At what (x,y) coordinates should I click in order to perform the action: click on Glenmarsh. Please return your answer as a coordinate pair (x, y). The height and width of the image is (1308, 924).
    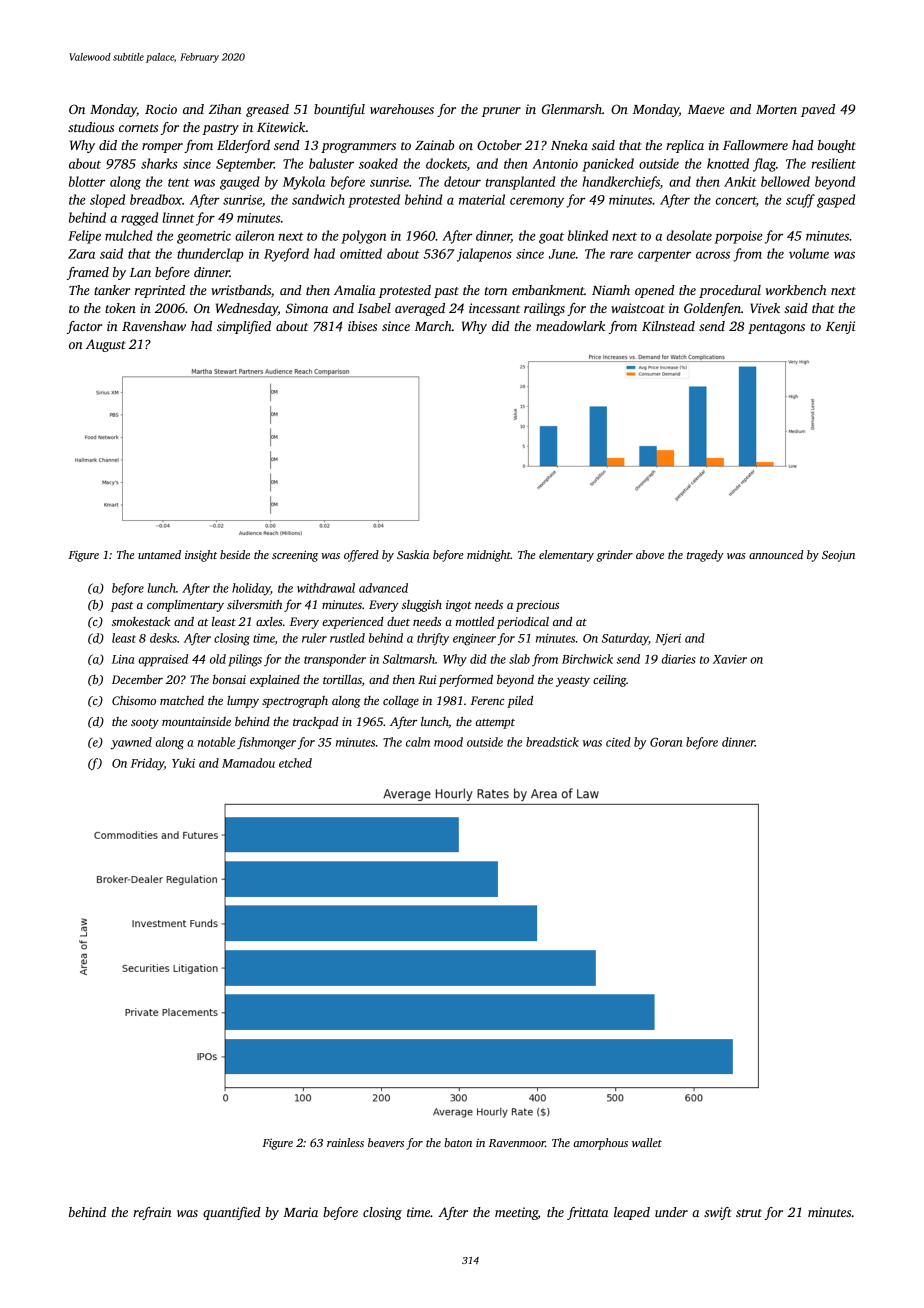
    Looking at the image, I should click on (572, 109).
